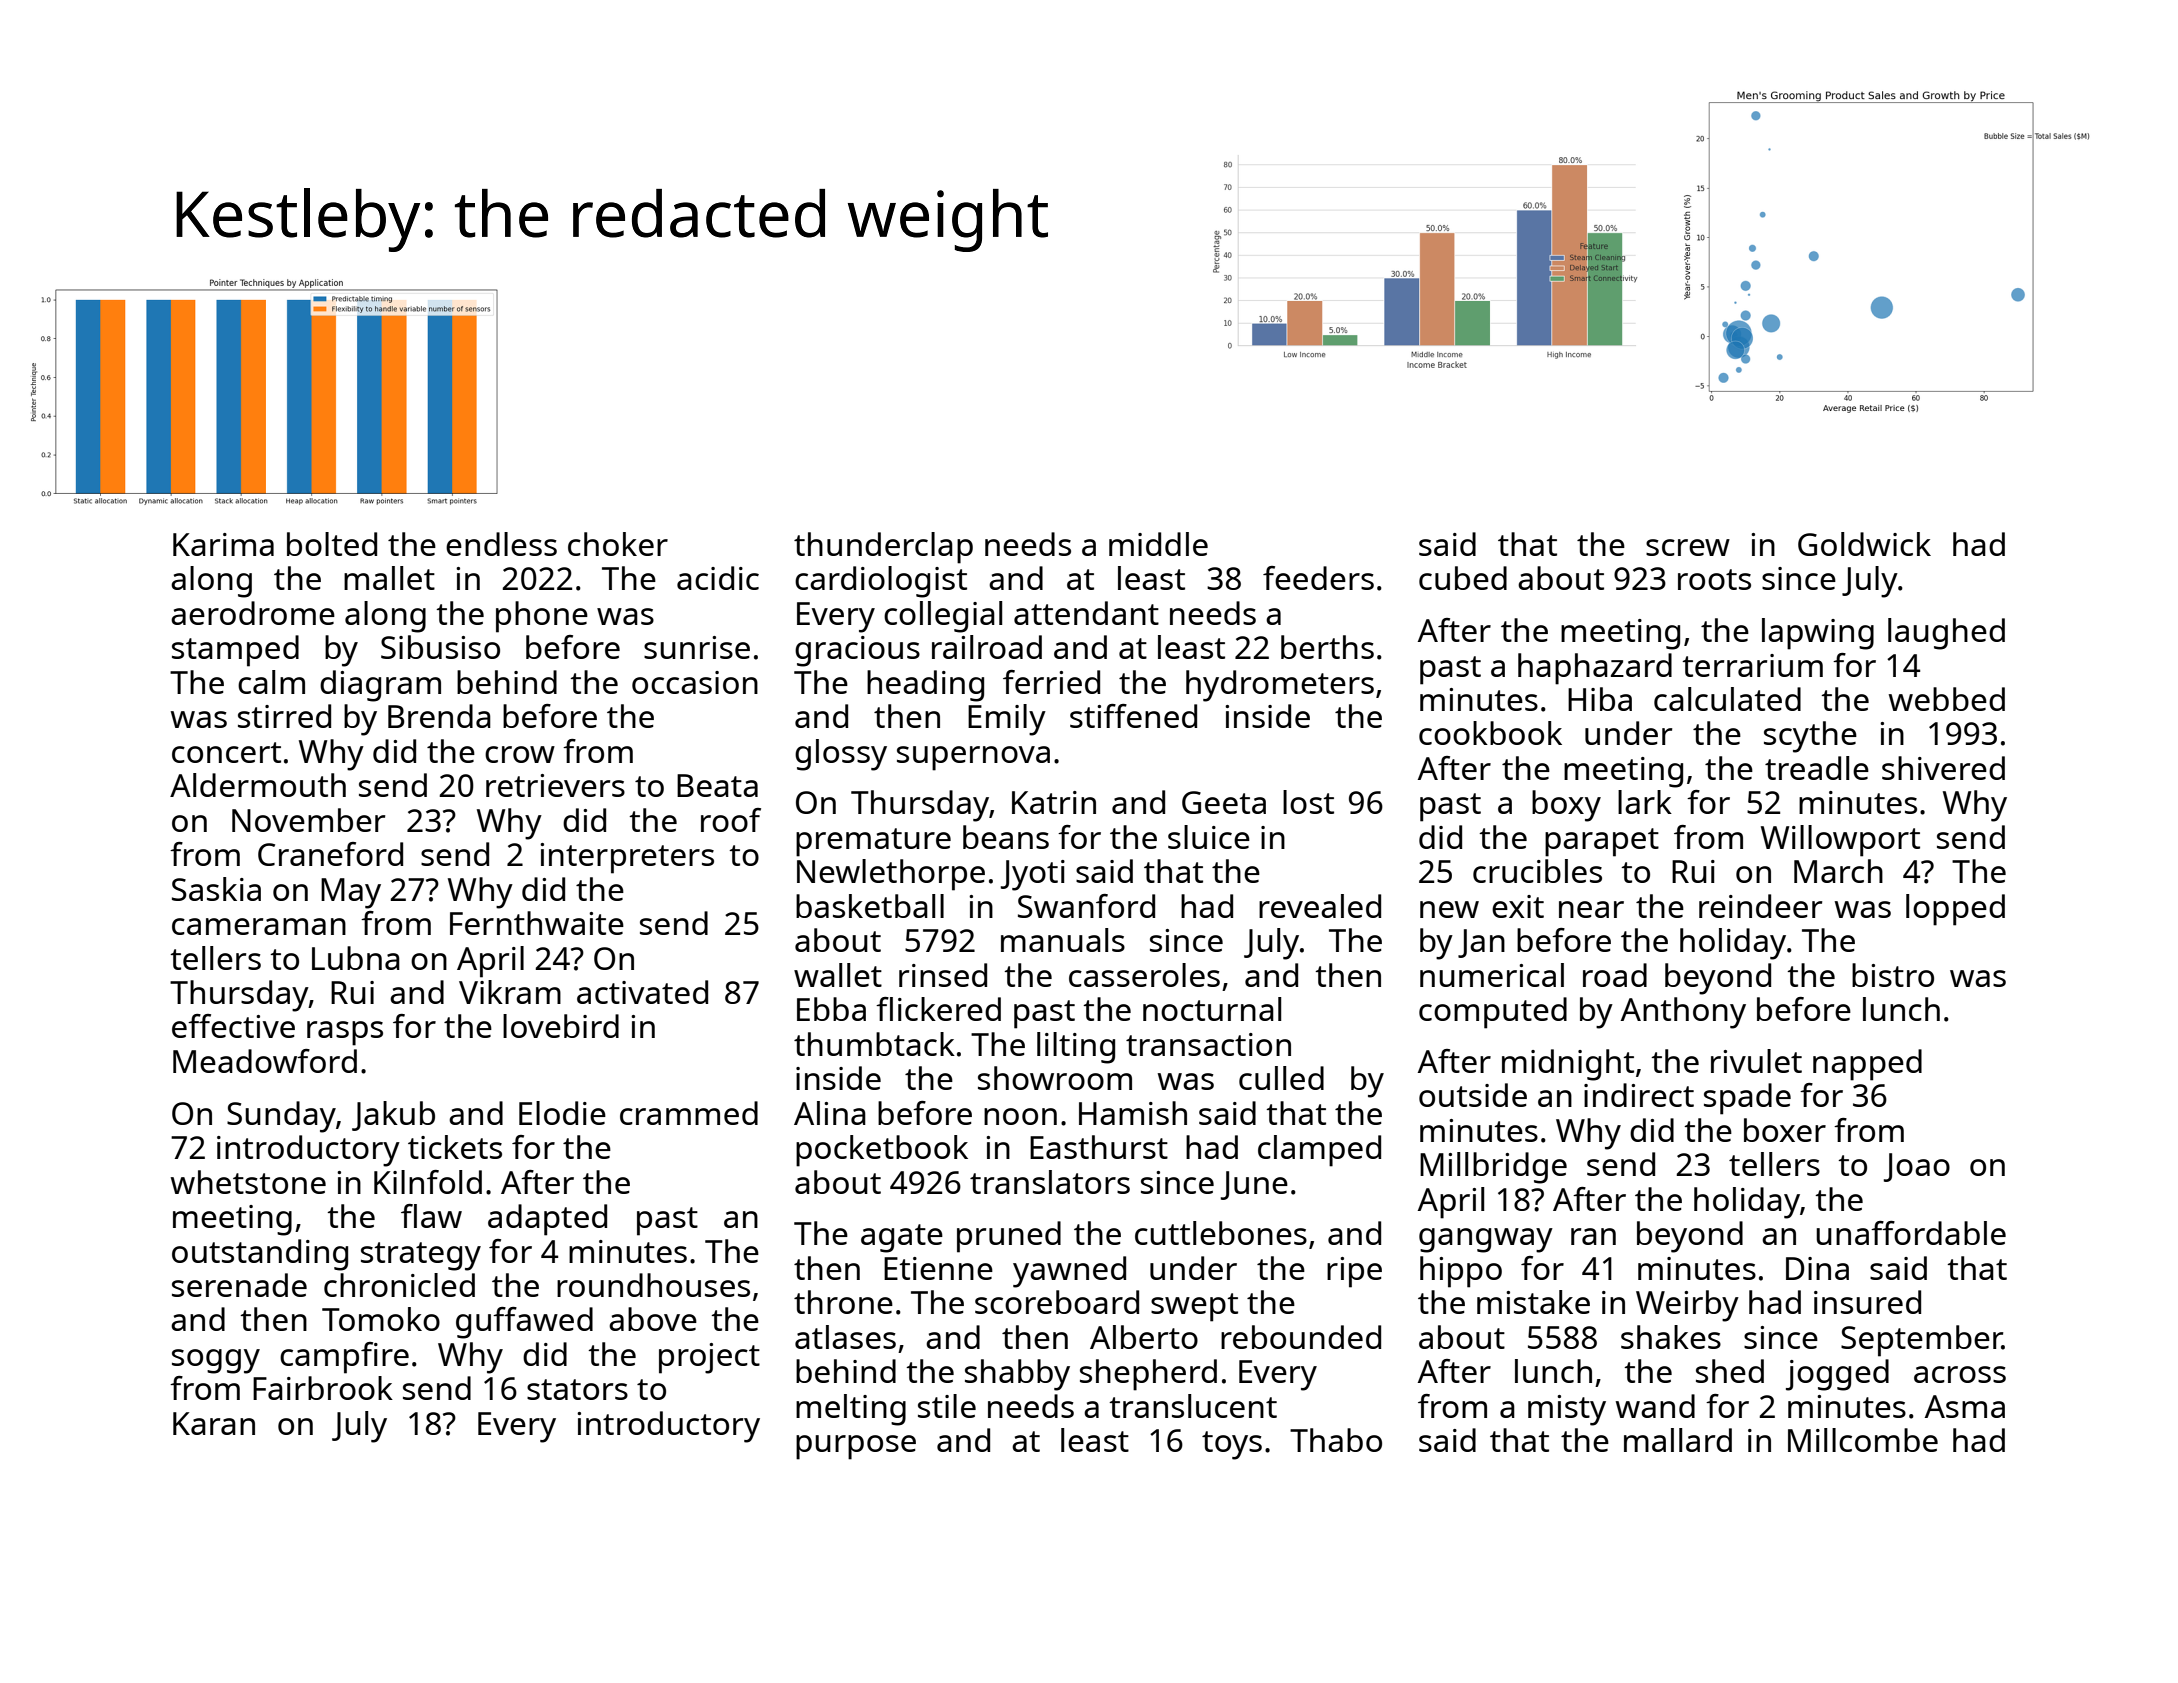 The height and width of the screenshot is (1683, 2178). Describe the element at coordinates (1840, 841) in the screenshot. I see `Willowport` at that location.
